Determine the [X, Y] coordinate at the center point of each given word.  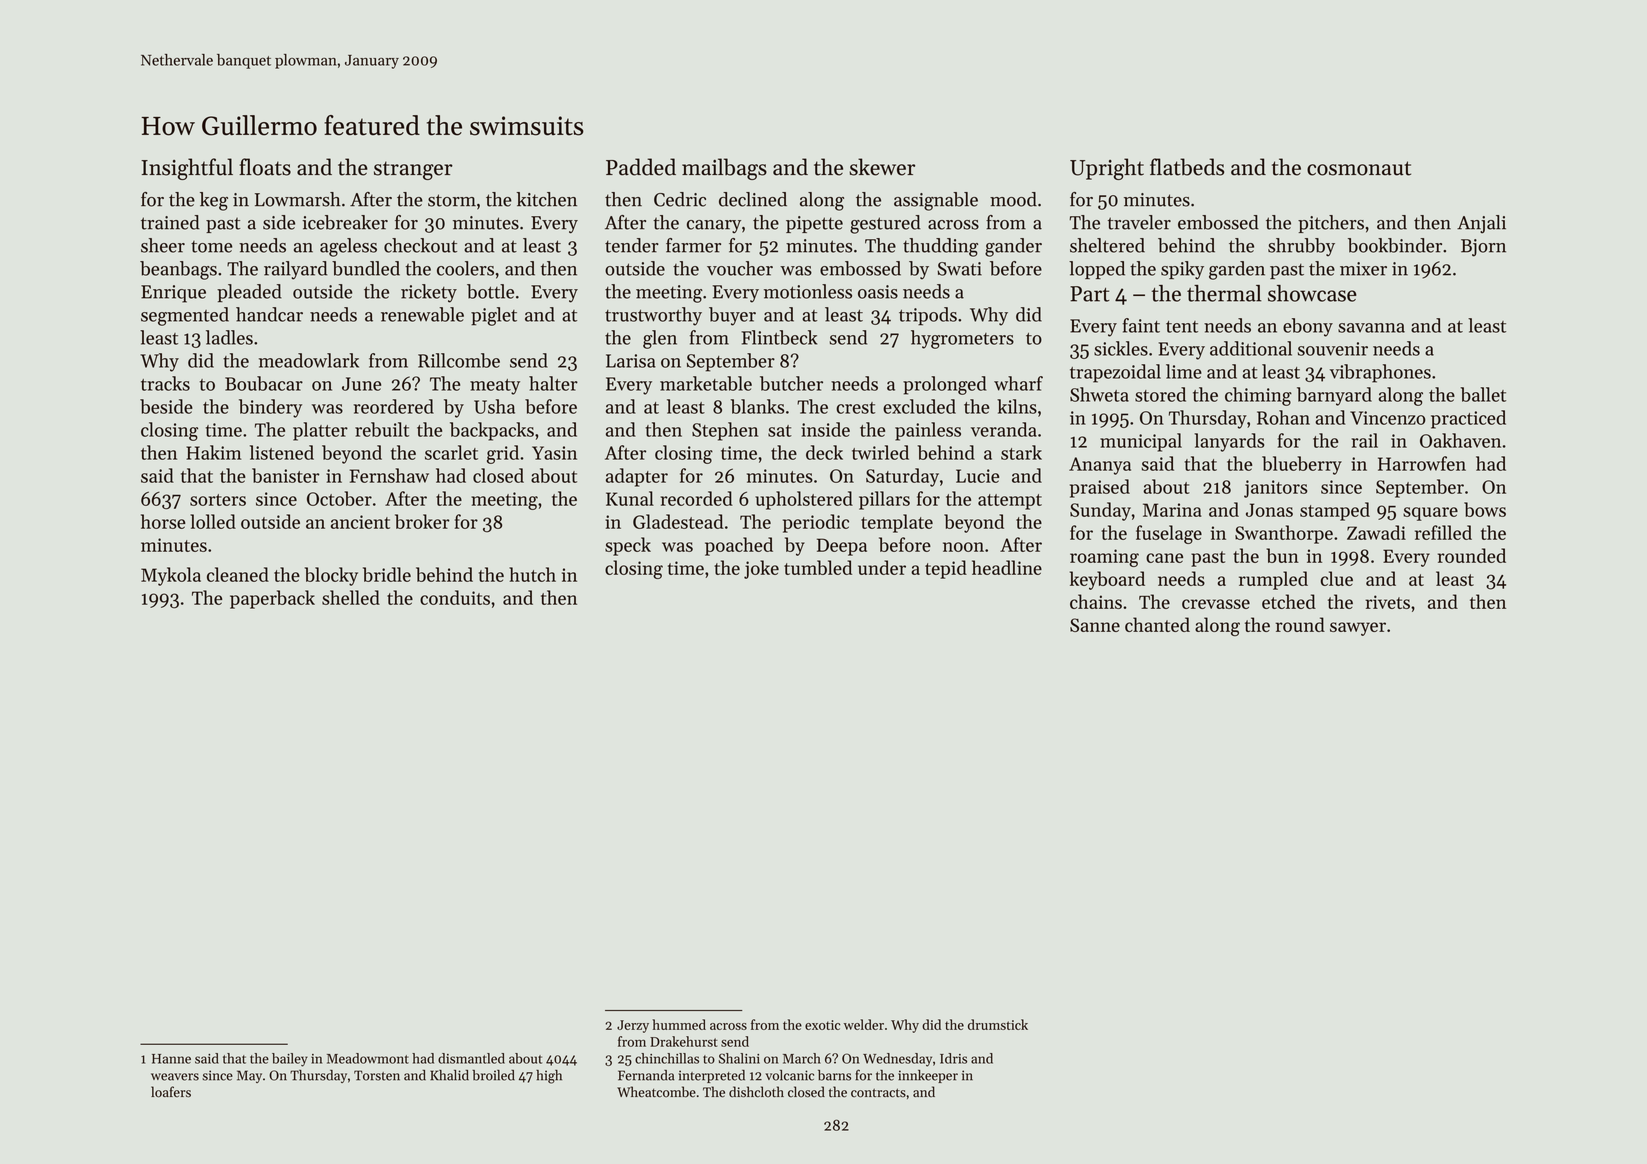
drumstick [998, 1024]
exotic [822, 1025]
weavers [175, 1077]
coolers [465, 268]
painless [928, 431]
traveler [1139, 222]
